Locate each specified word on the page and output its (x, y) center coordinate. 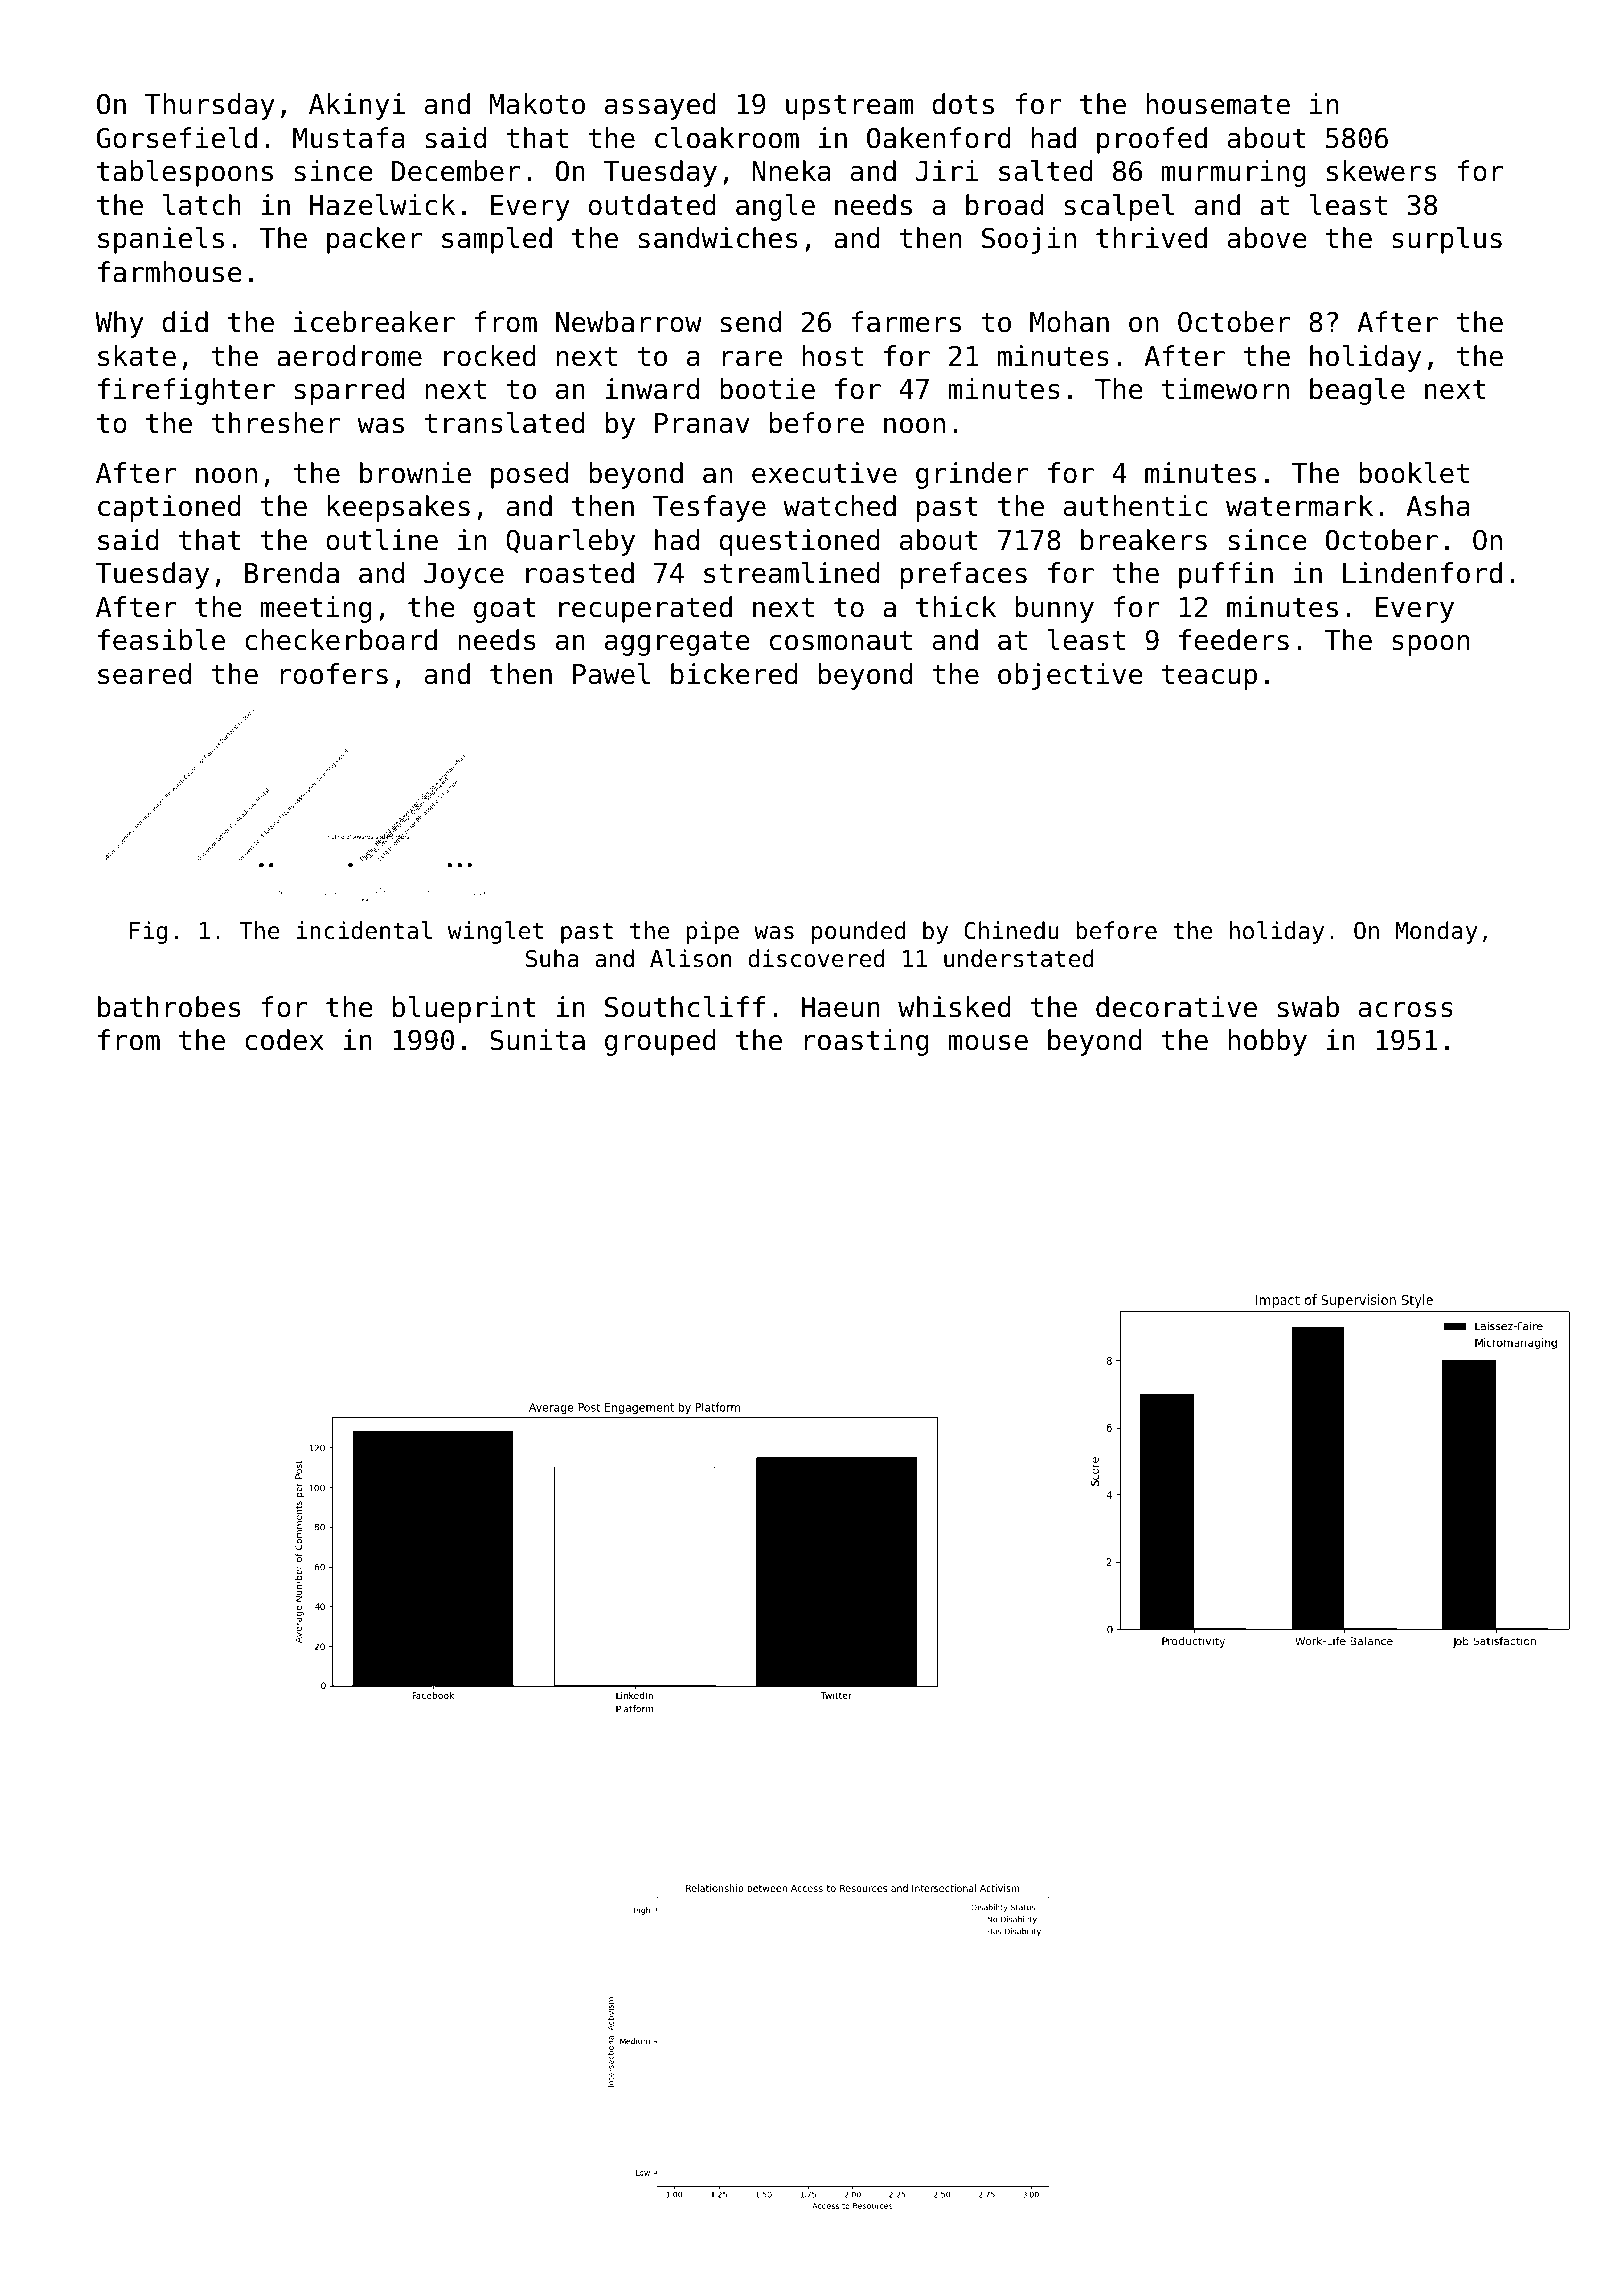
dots (963, 104)
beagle (1357, 391)
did (185, 322)
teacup (1209, 677)
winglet (495, 932)
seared (144, 674)
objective (1070, 676)
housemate (1218, 104)
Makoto (537, 104)
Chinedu (1011, 930)
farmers (906, 322)
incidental (364, 930)
